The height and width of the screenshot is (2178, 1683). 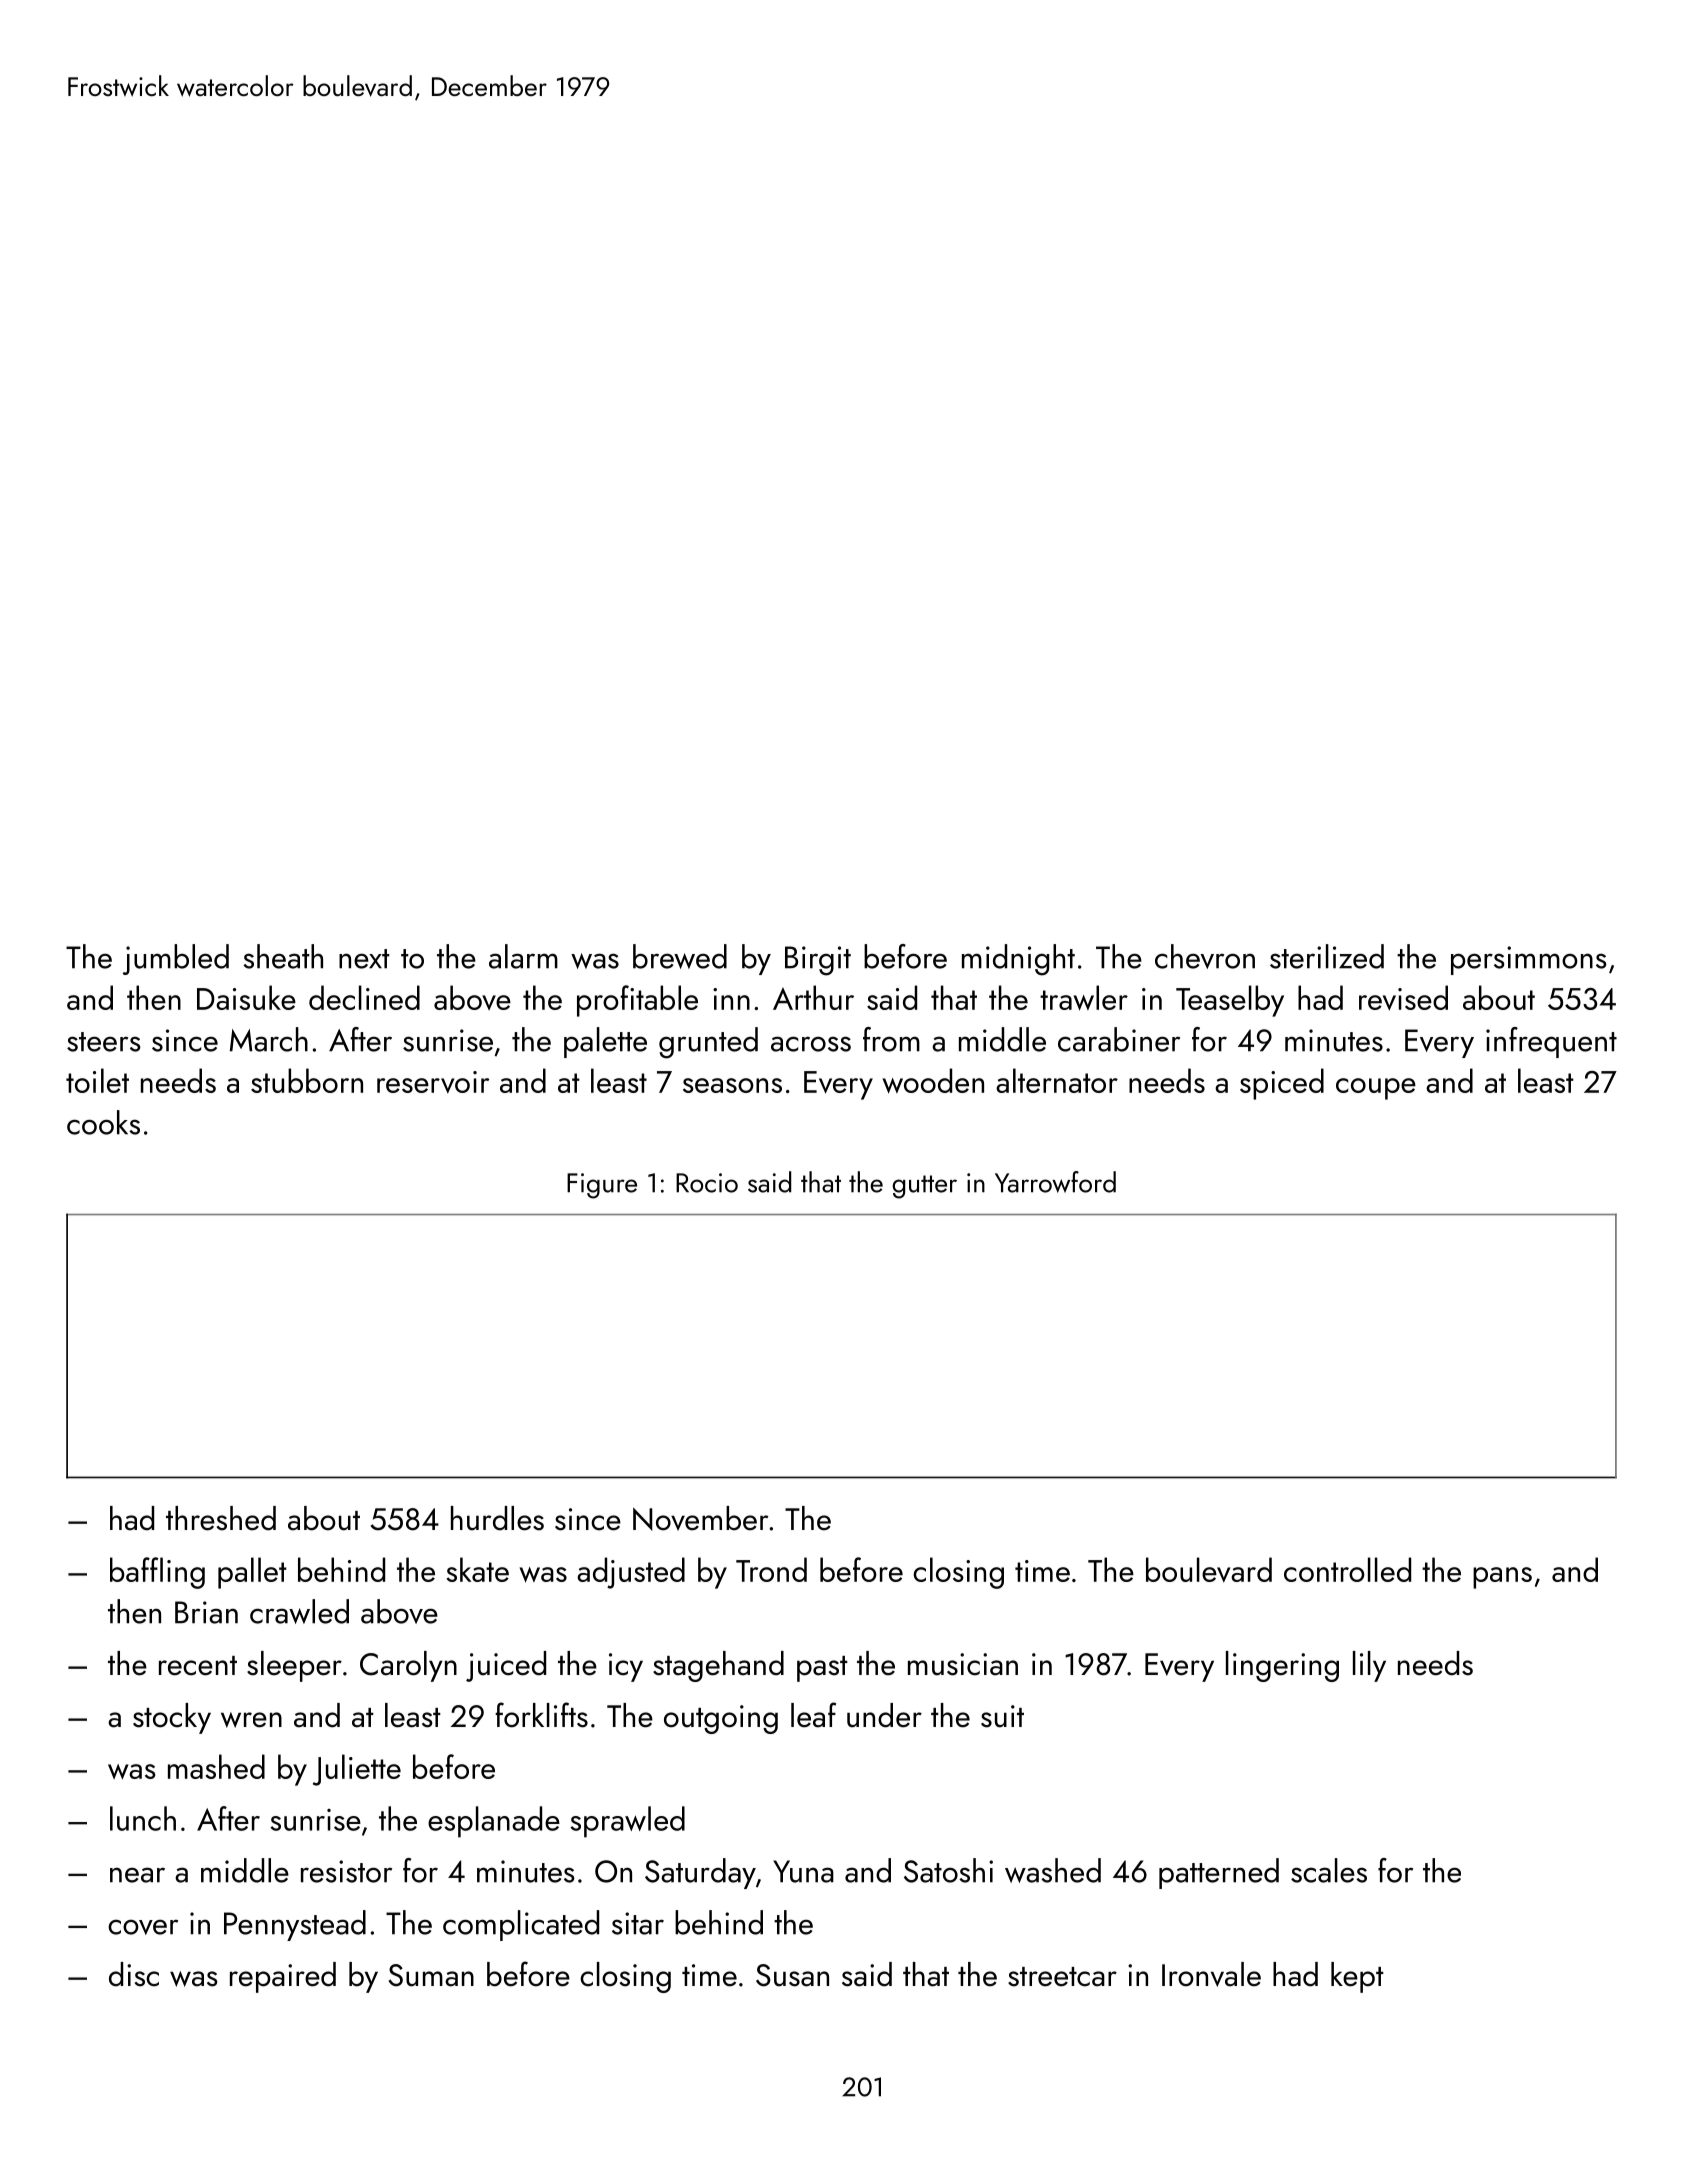 I want to click on alarm, so click(x=523, y=956).
